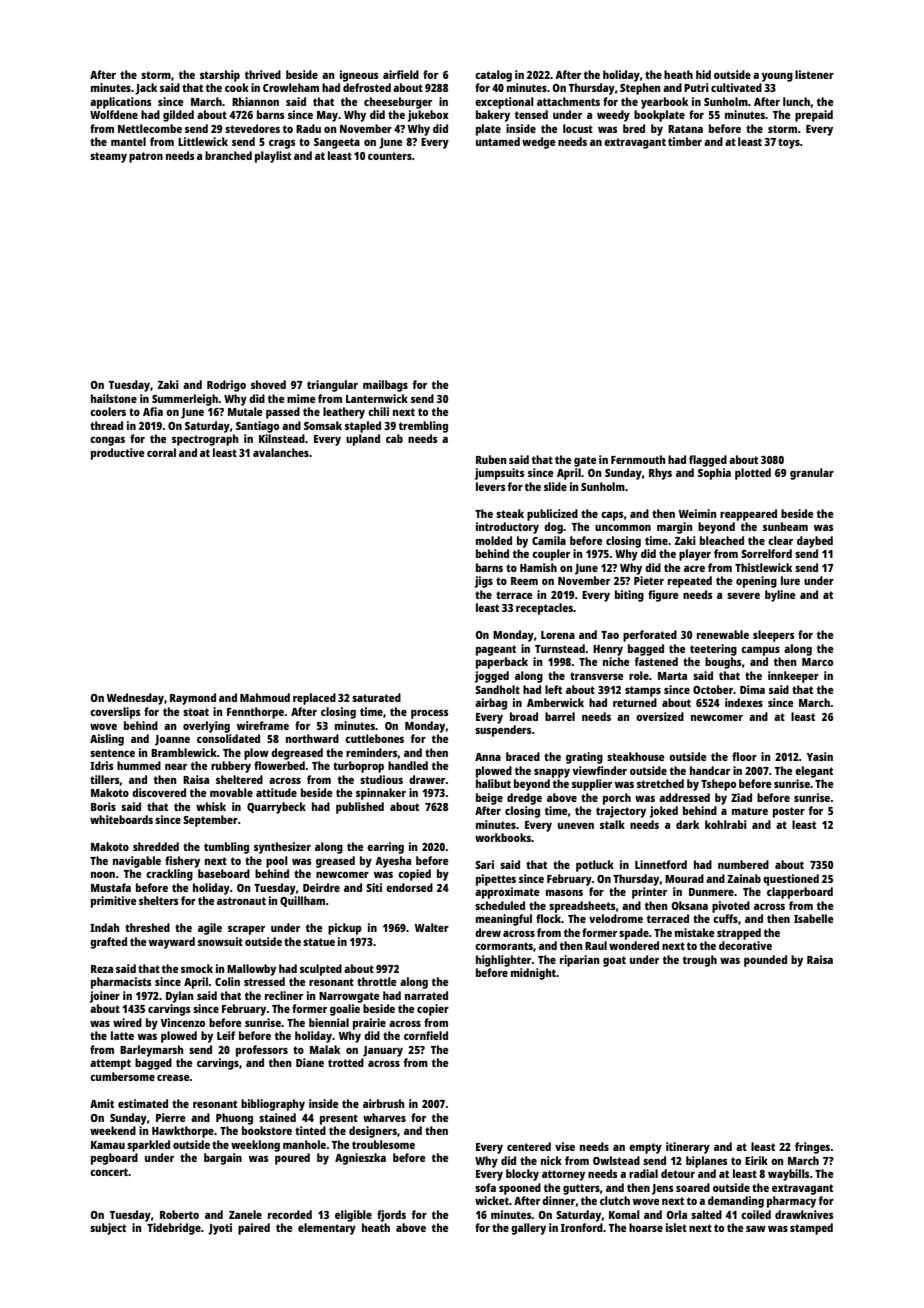 Image resolution: width=924 pixels, height=1308 pixels. What do you see at coordinates (282, 144) in the image?
I see `crags` at bounding box center [282, 144].
